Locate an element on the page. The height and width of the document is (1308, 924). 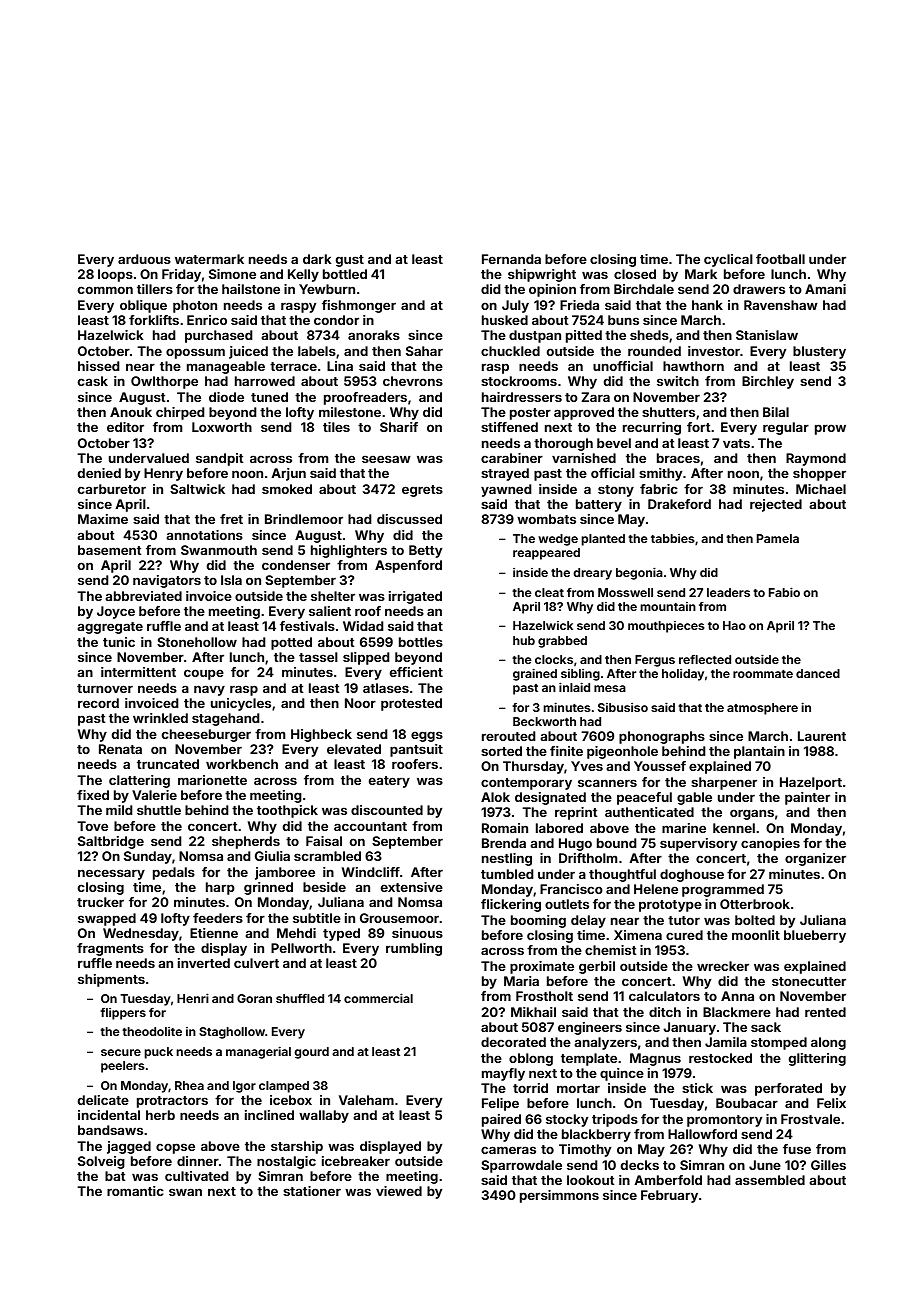
photon is located at coordinates (195, 306).
